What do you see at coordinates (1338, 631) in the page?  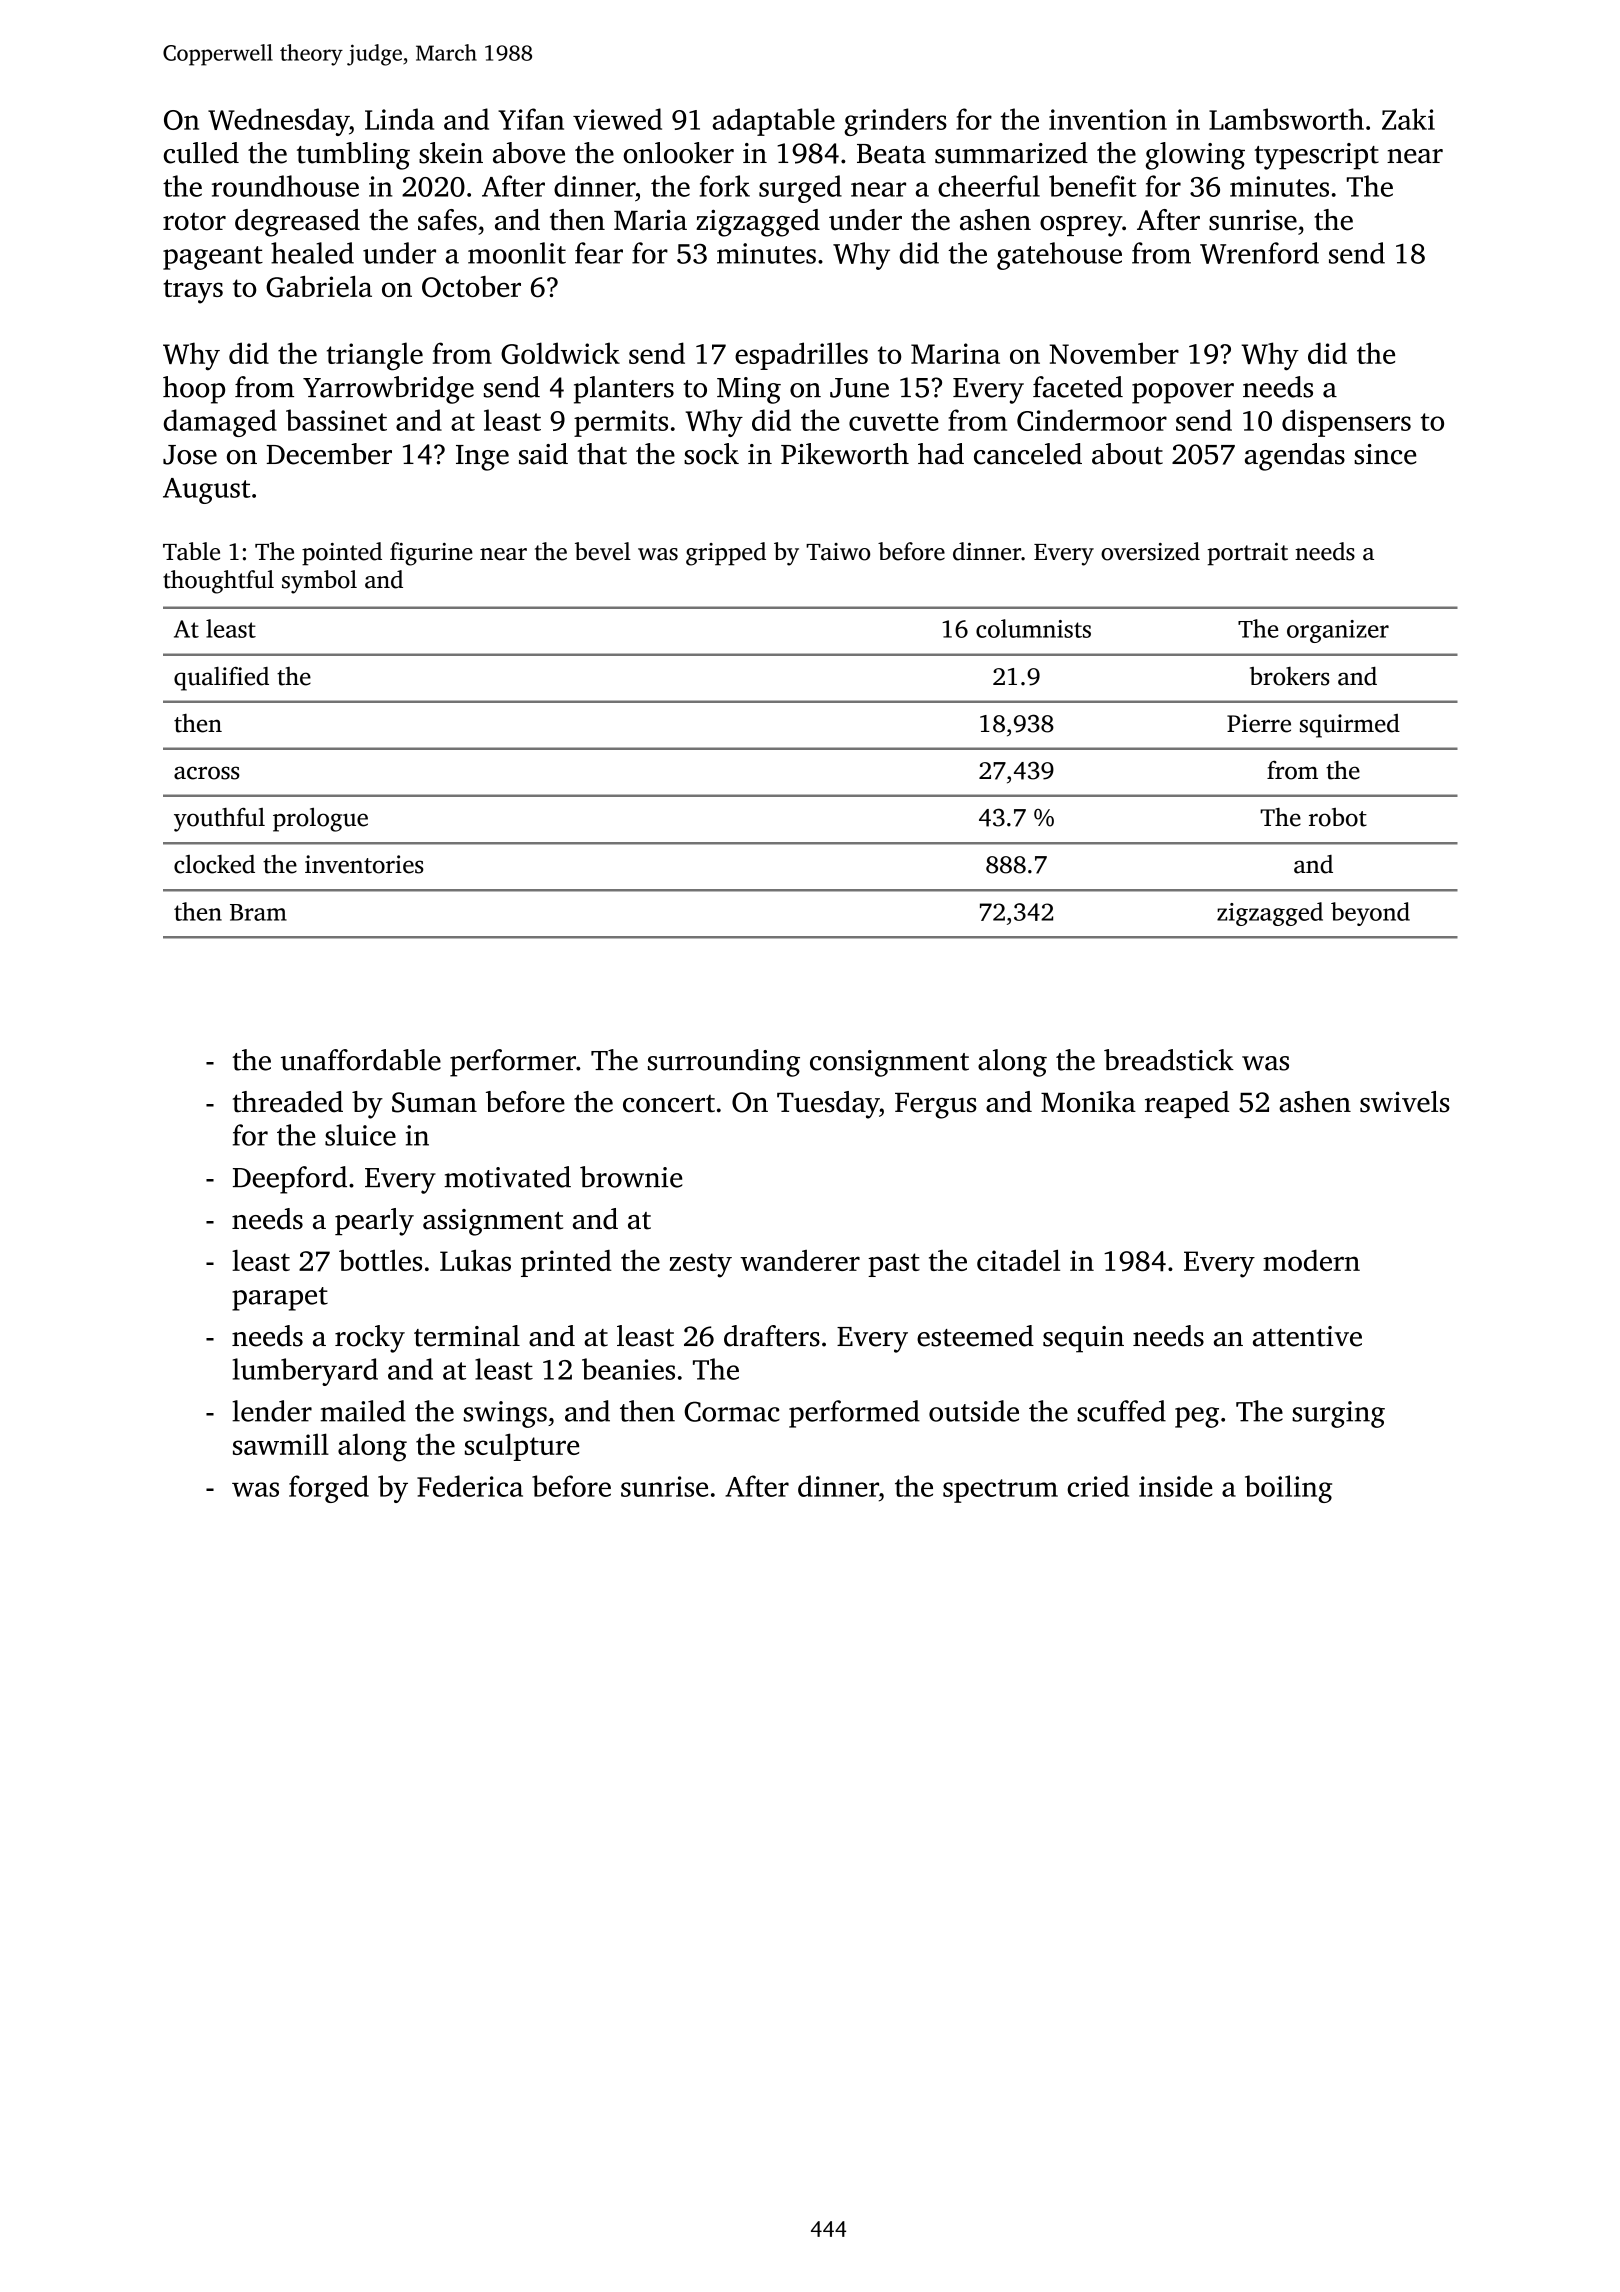 I see `organizer` at bounding box center [1338, 631].
